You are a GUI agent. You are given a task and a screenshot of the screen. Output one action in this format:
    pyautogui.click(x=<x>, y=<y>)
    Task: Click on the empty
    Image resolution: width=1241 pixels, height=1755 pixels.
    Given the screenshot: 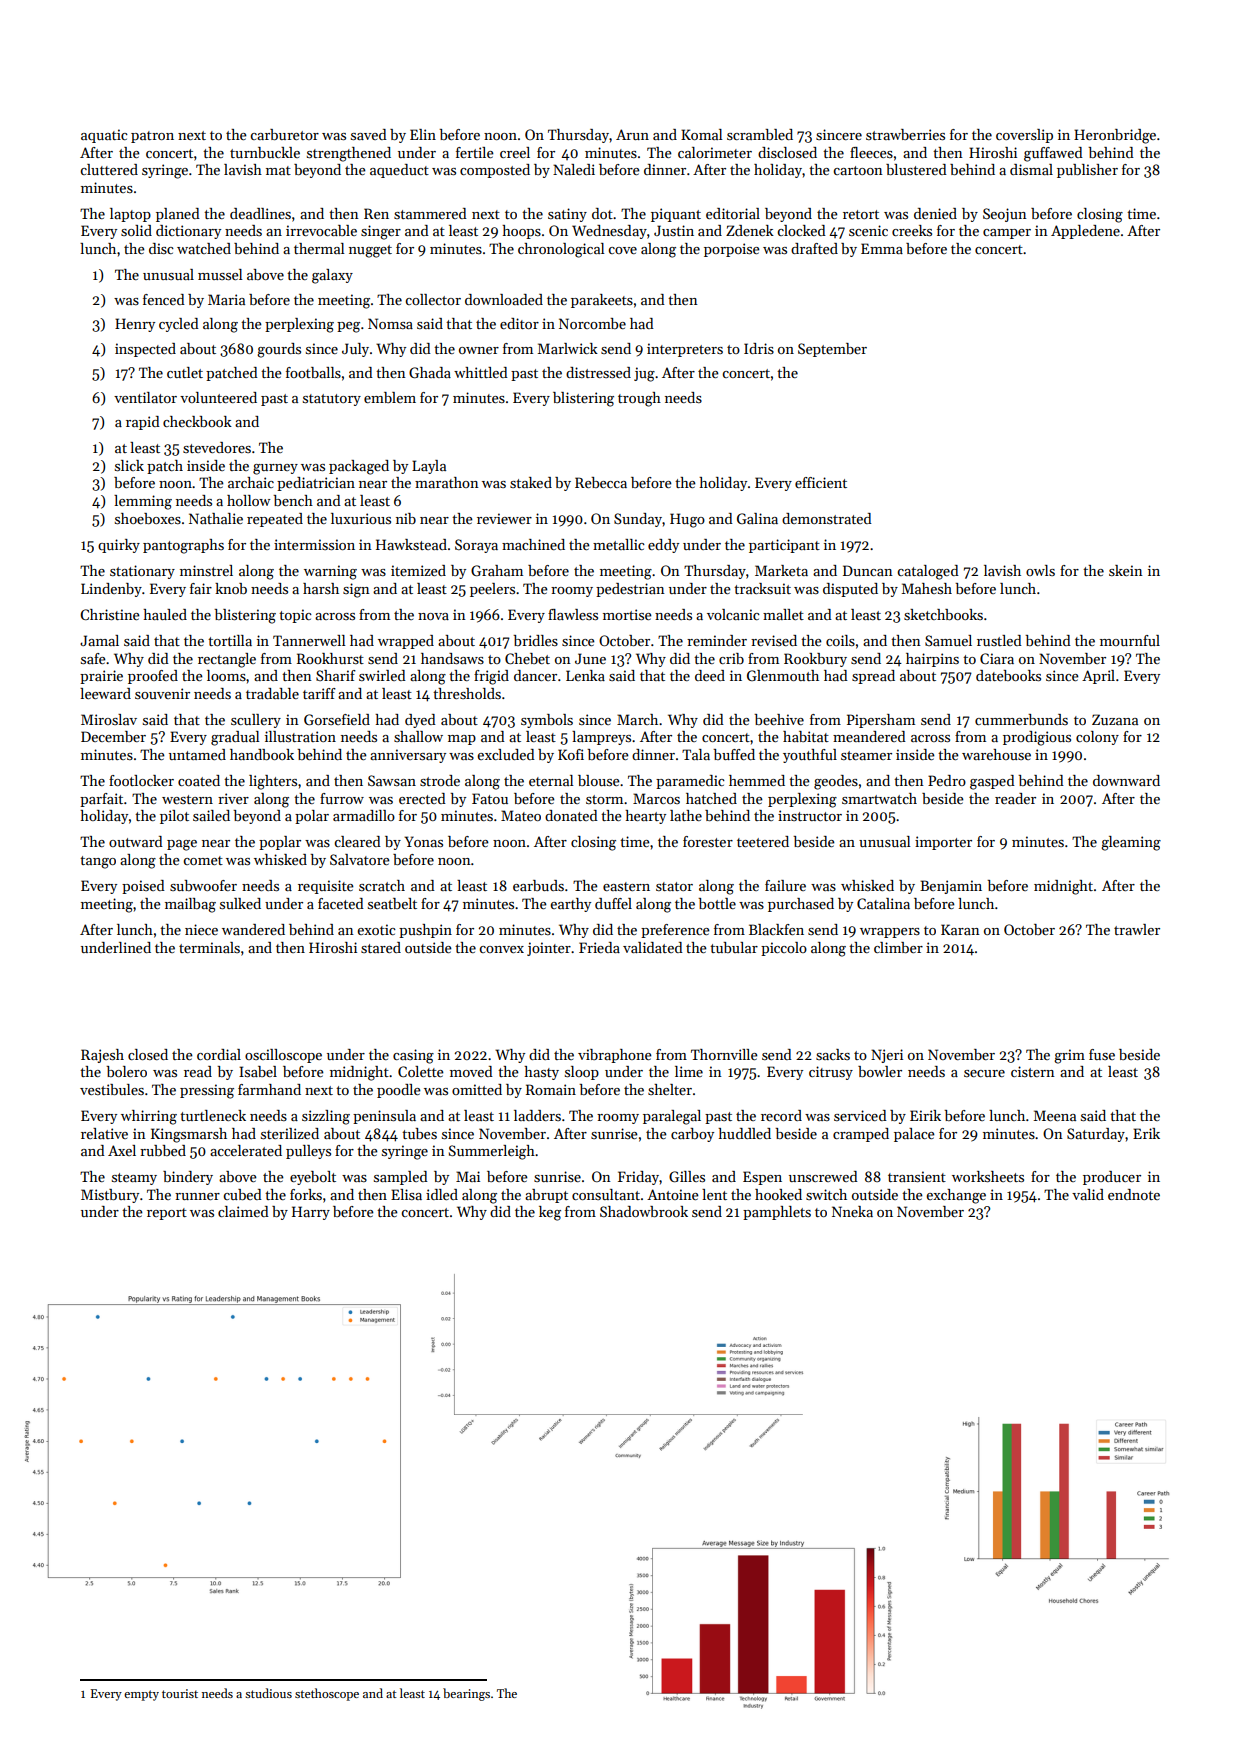 What is the action you would take?
    pyautogui.click(x=141, y=1695)
